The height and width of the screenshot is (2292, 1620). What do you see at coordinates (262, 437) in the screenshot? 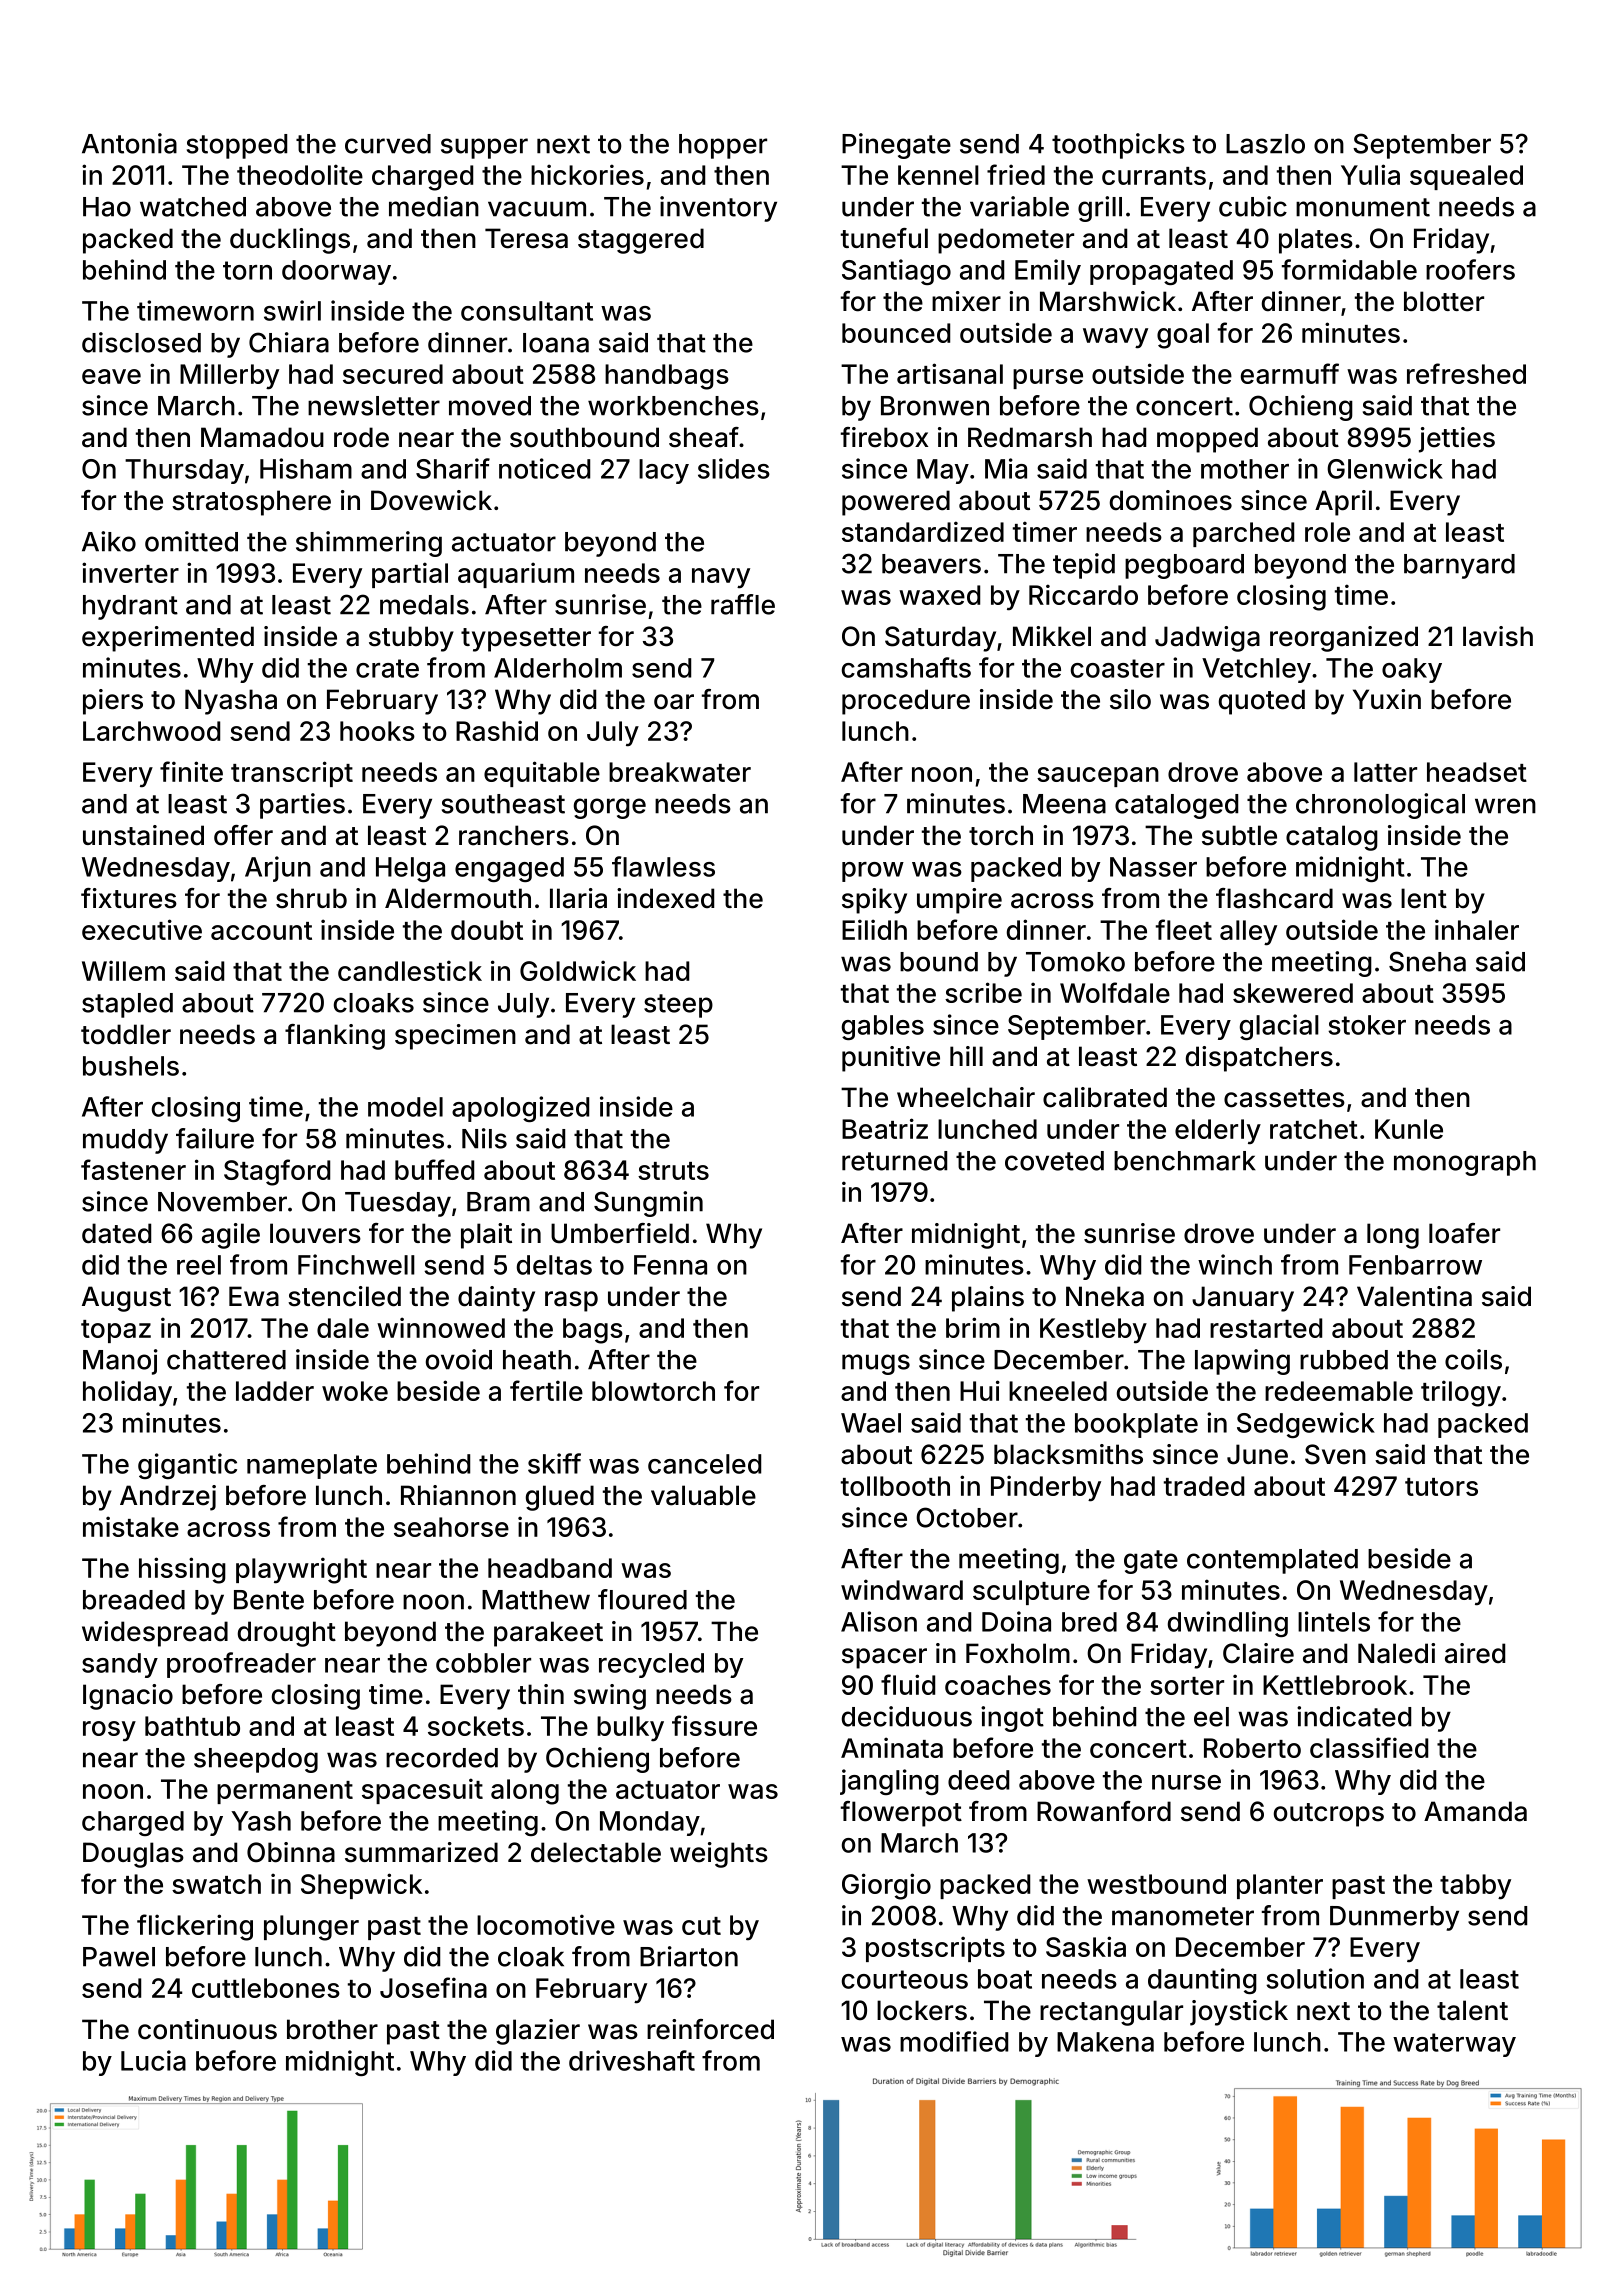
I see `Mamadou` at bounding box center [262, 437].
